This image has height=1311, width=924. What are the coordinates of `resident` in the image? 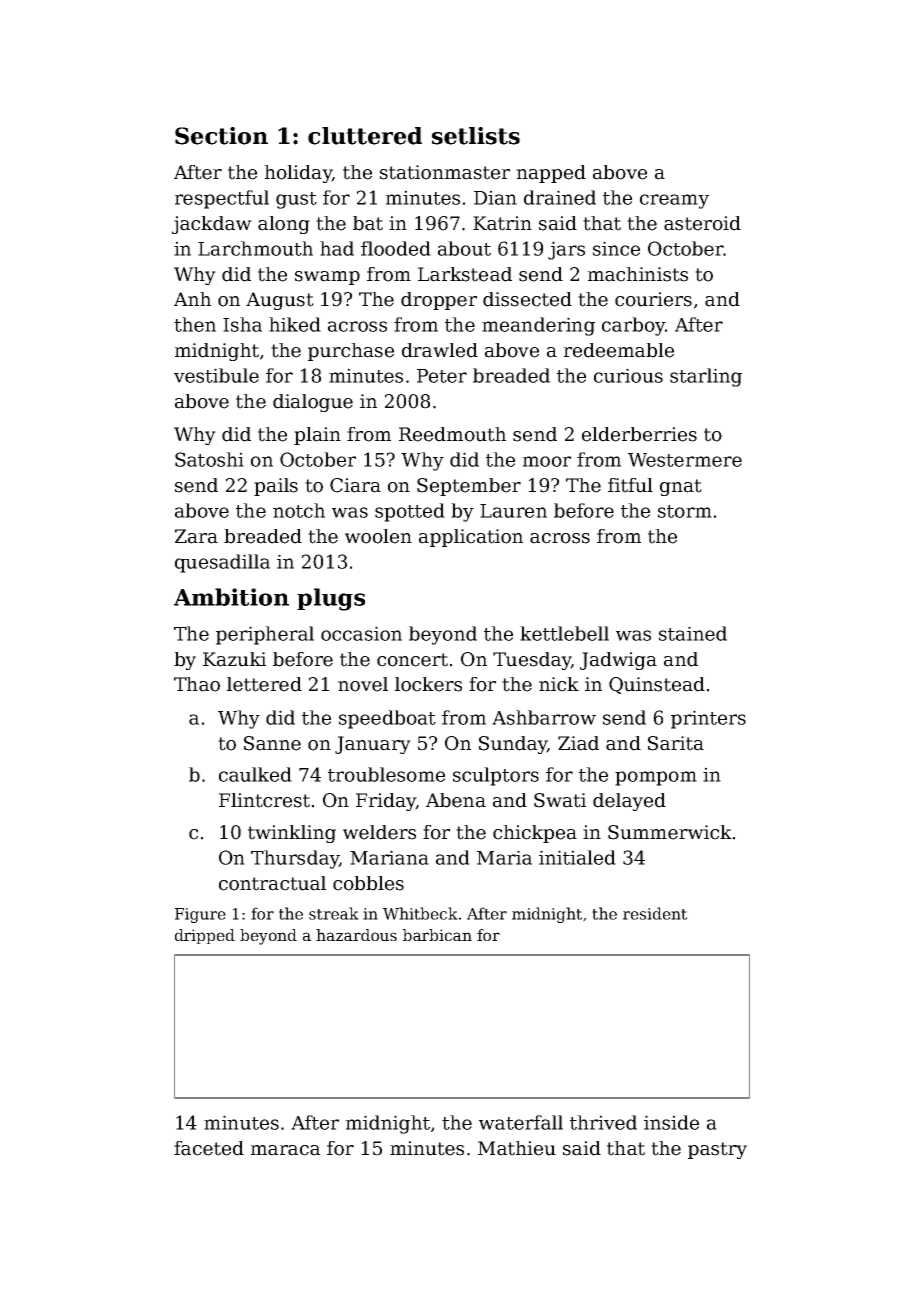 It's located at (655, 913).
